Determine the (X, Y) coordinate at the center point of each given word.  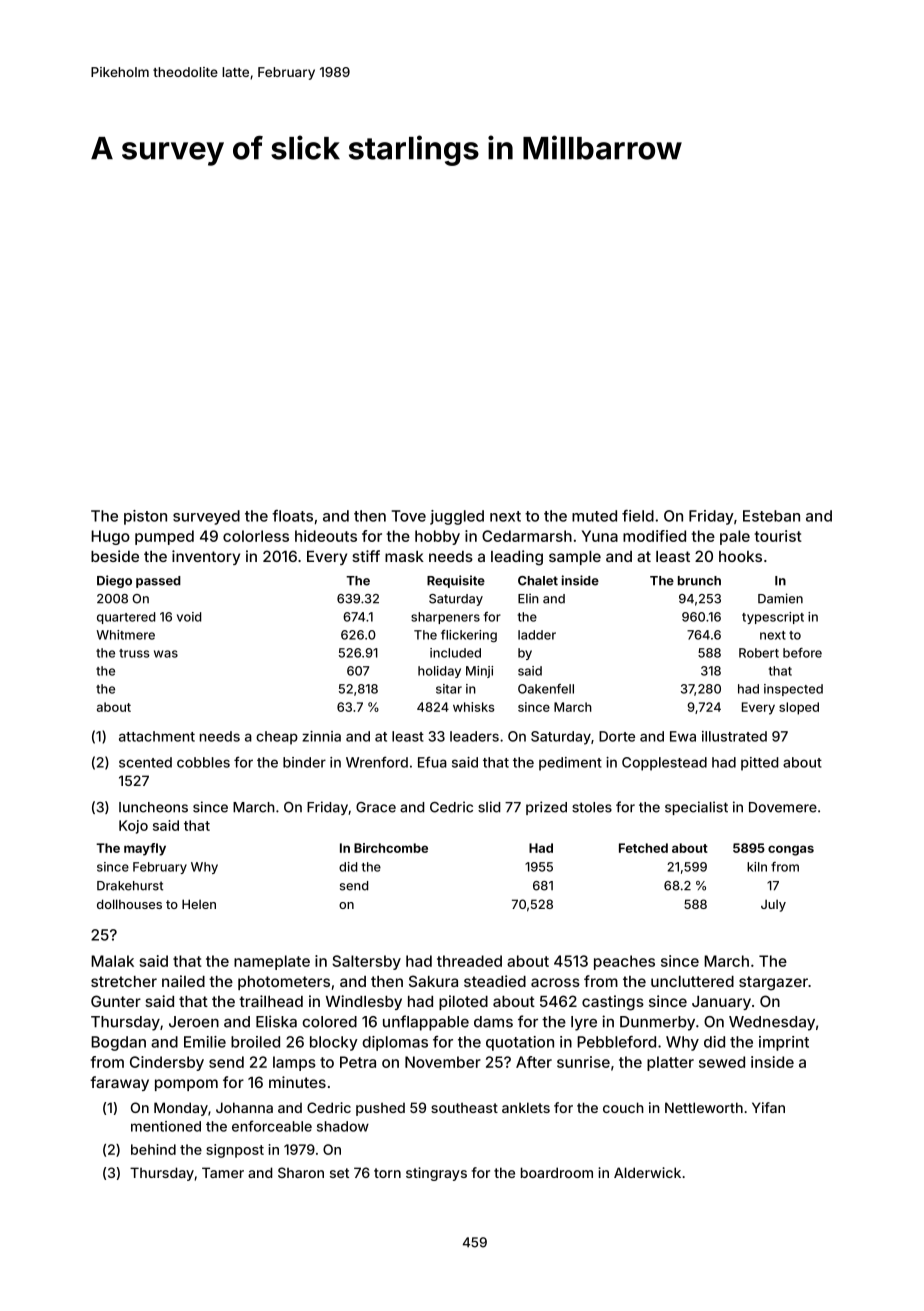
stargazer (773, 983)
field (638, 516)
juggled (457, 517)
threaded (469, 961)
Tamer (223, 1172)
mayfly (145, 849)
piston (145, 517)
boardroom (557, 1172)
